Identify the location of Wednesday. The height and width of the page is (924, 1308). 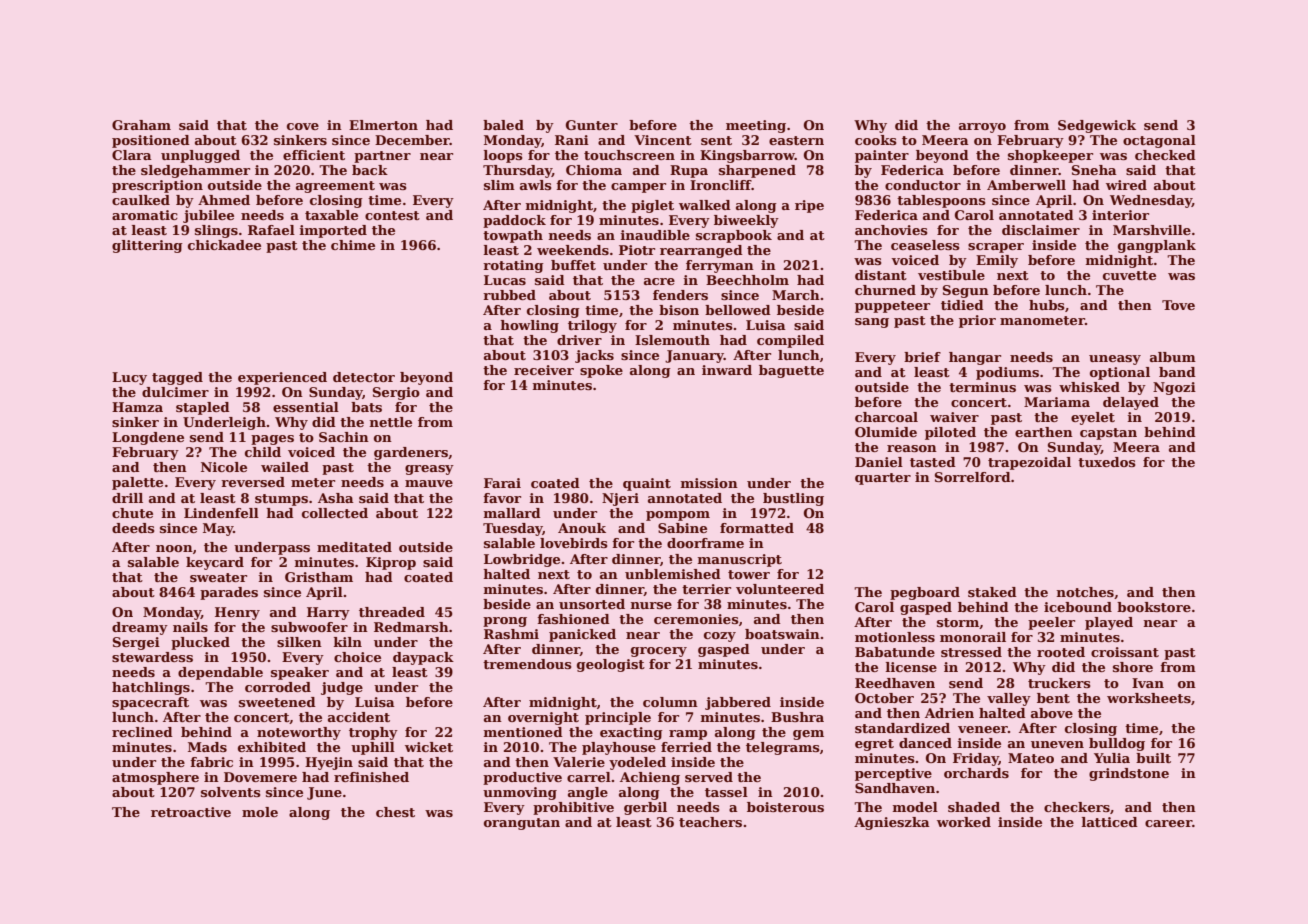
(1151, 201).
